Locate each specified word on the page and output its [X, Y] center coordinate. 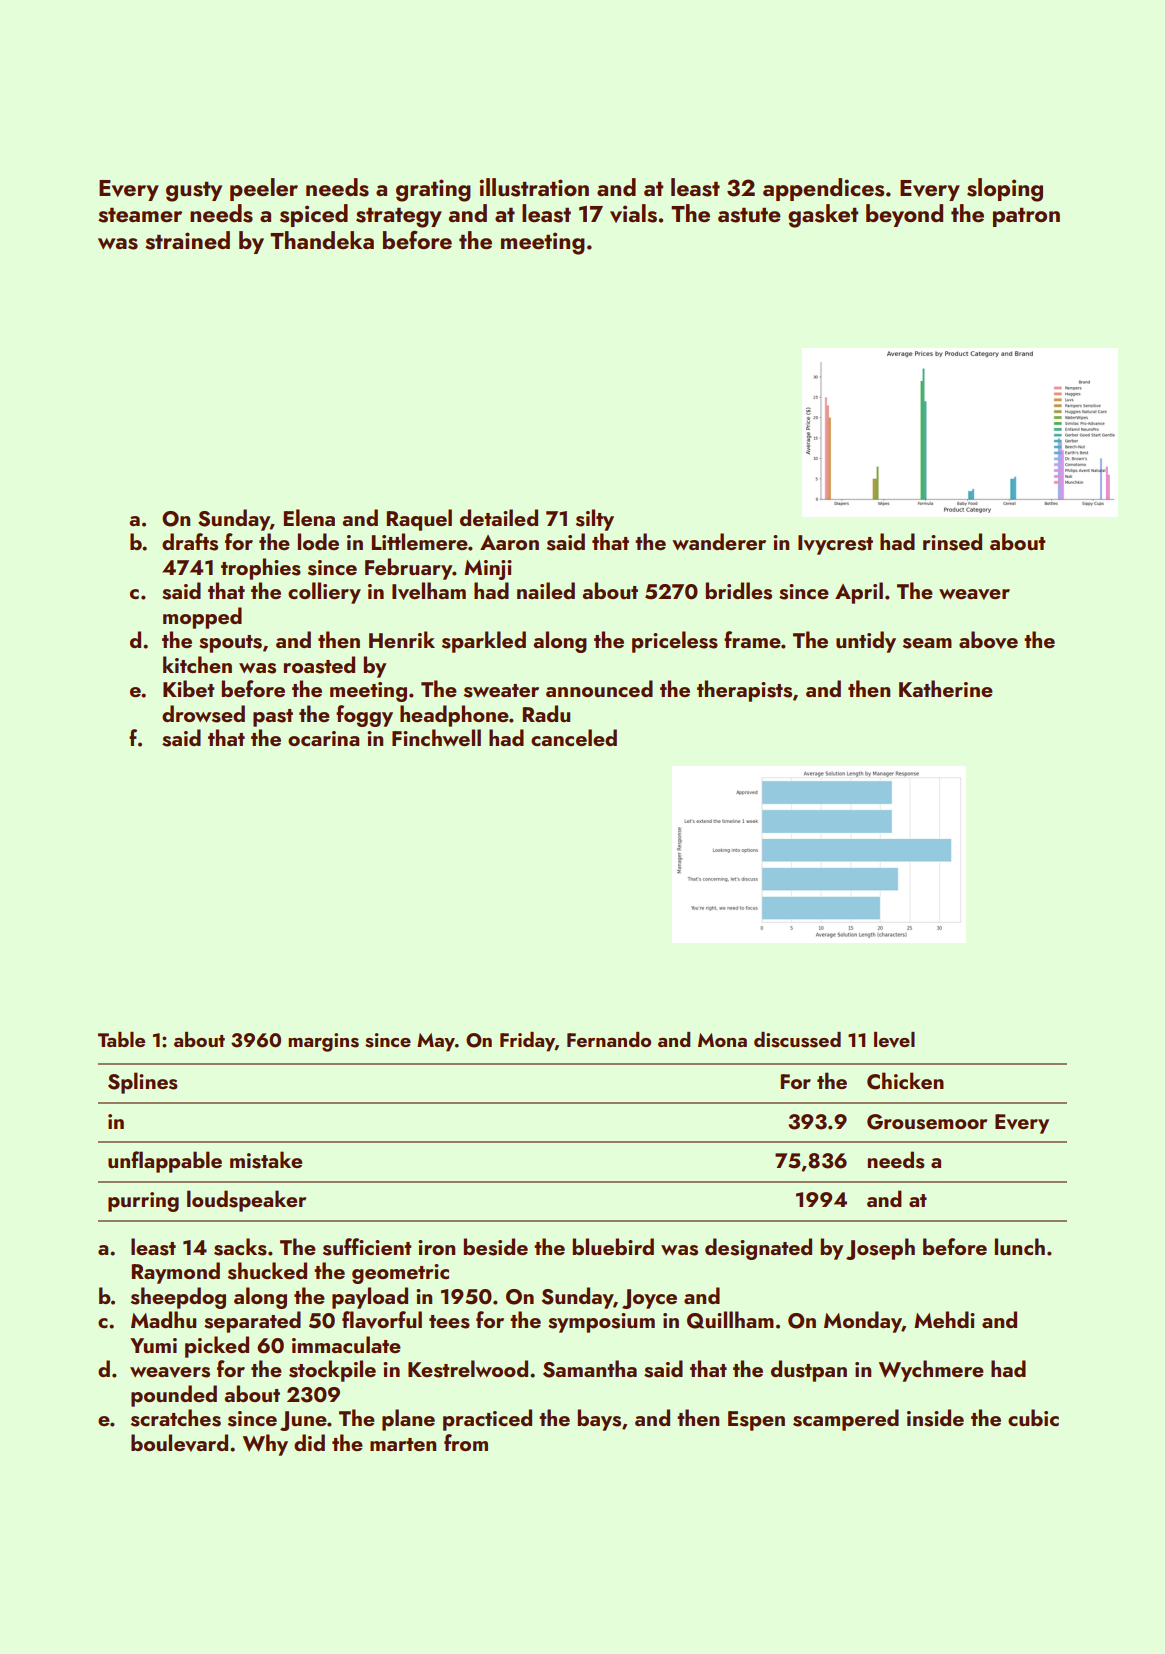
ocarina [323, 738]
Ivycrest [835, 545]
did [309, 1442]
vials [633, 213]
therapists [744, 691]
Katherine [946, 688]
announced [599, 688]
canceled [574, 737]
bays [599, 1420]
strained [187, 240]
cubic [1033, 1417]
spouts [230, 644]
